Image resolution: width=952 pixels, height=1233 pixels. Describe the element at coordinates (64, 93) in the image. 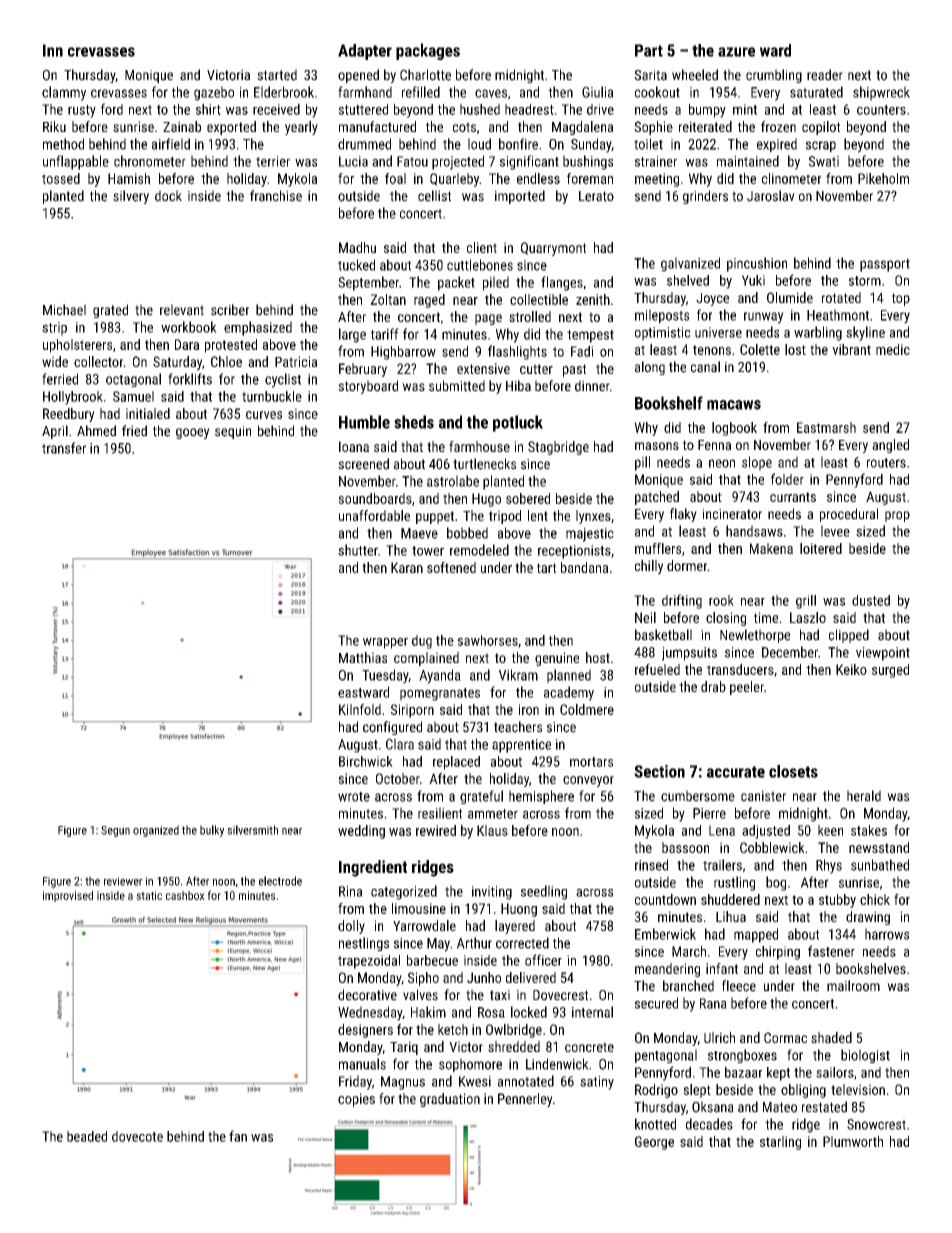

I see `clammy` at that location.
